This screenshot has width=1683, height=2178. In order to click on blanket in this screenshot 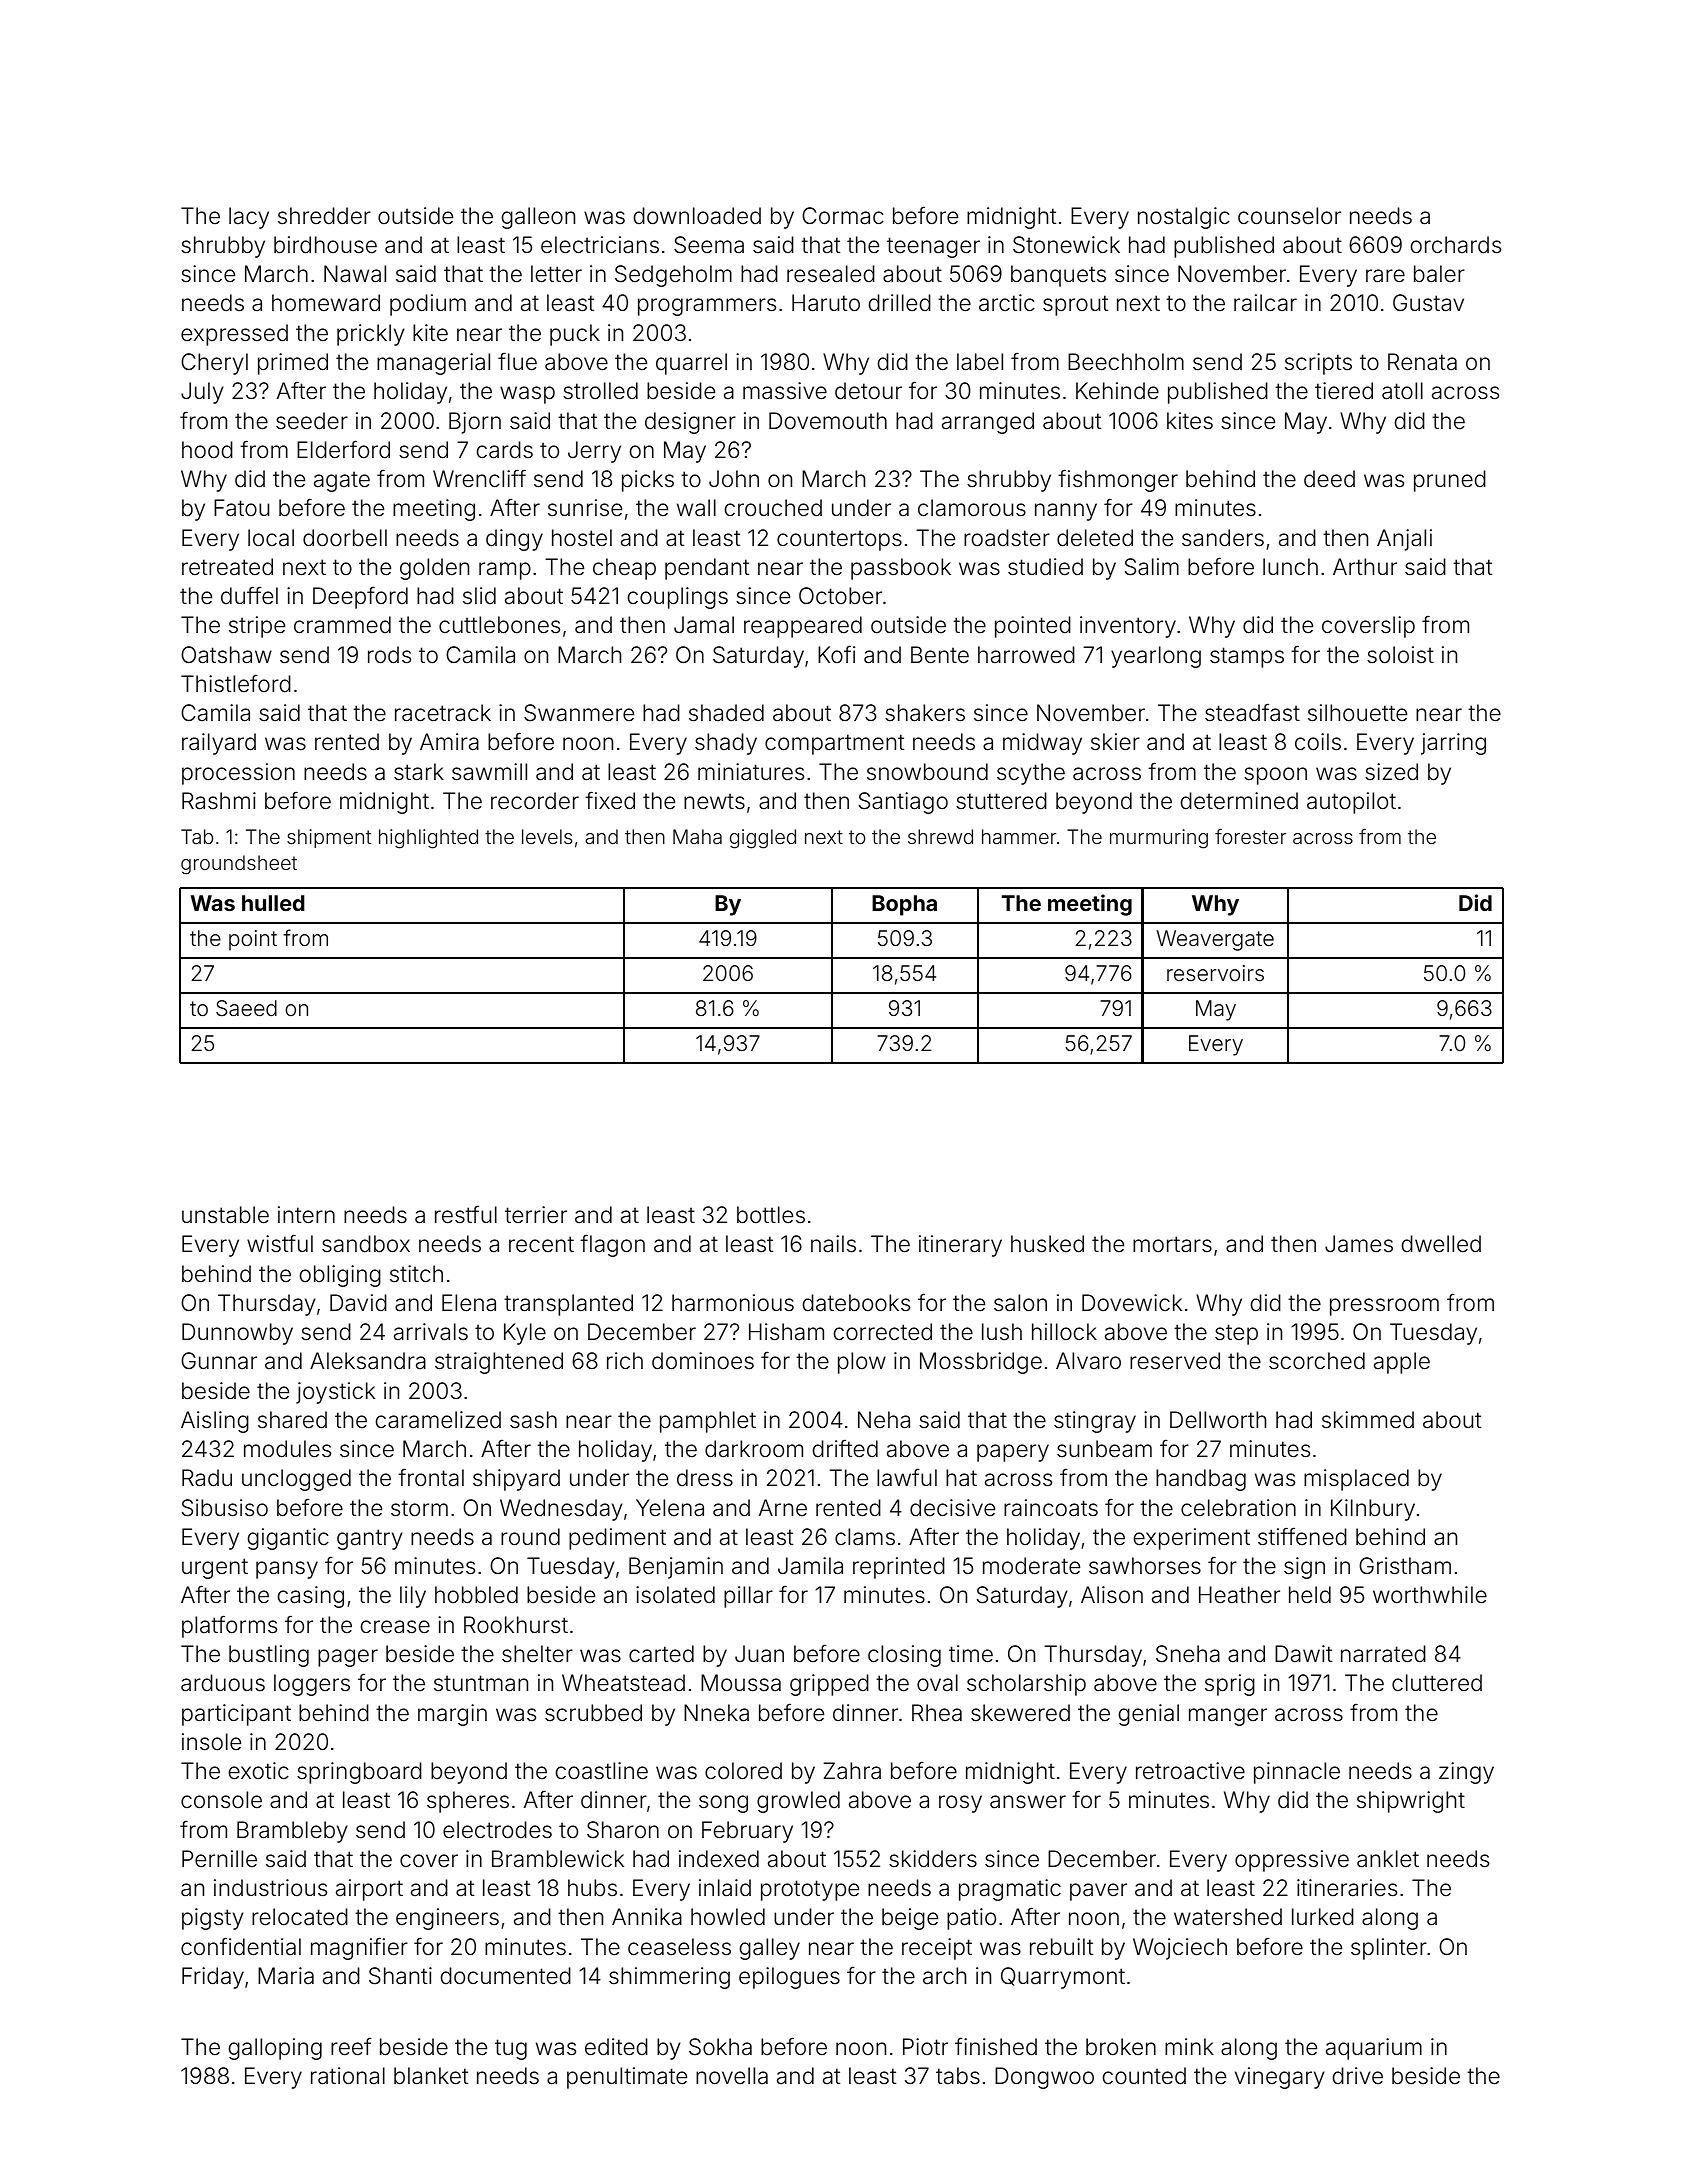, I will do `click(431, 2076)`.
